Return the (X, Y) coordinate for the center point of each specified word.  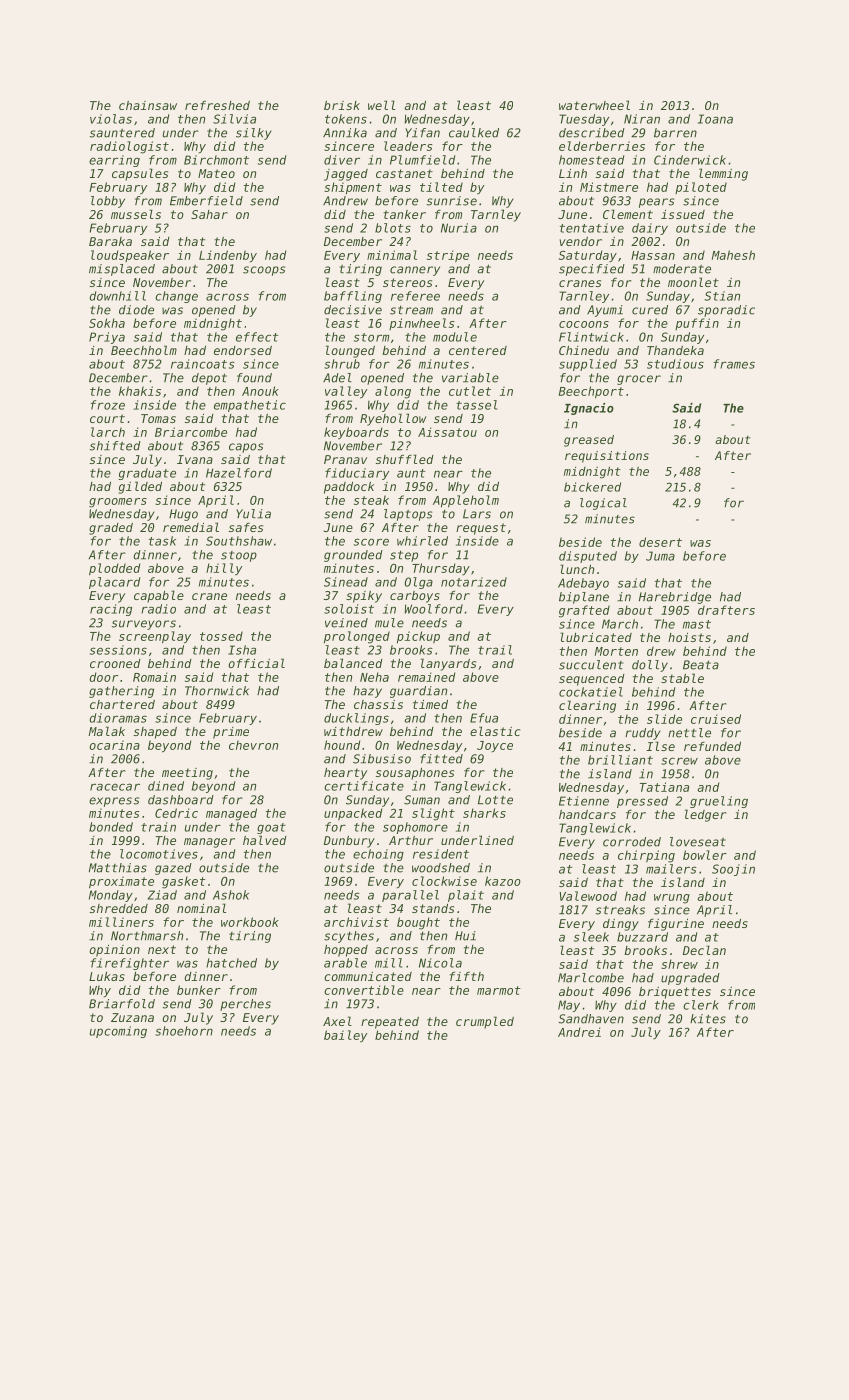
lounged (350, 351)
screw (679, 761)
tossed (221, 636)
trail (495, 650)
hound (342, 745)
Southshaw (239, 541)
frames (734, 364)
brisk (342, 105)
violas (111, 119)
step (404, 556)
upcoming (118, 1032)
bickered (592, 487)
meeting (187, 774)
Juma (660, 556)
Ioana (715, 119)
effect (257, 337)
